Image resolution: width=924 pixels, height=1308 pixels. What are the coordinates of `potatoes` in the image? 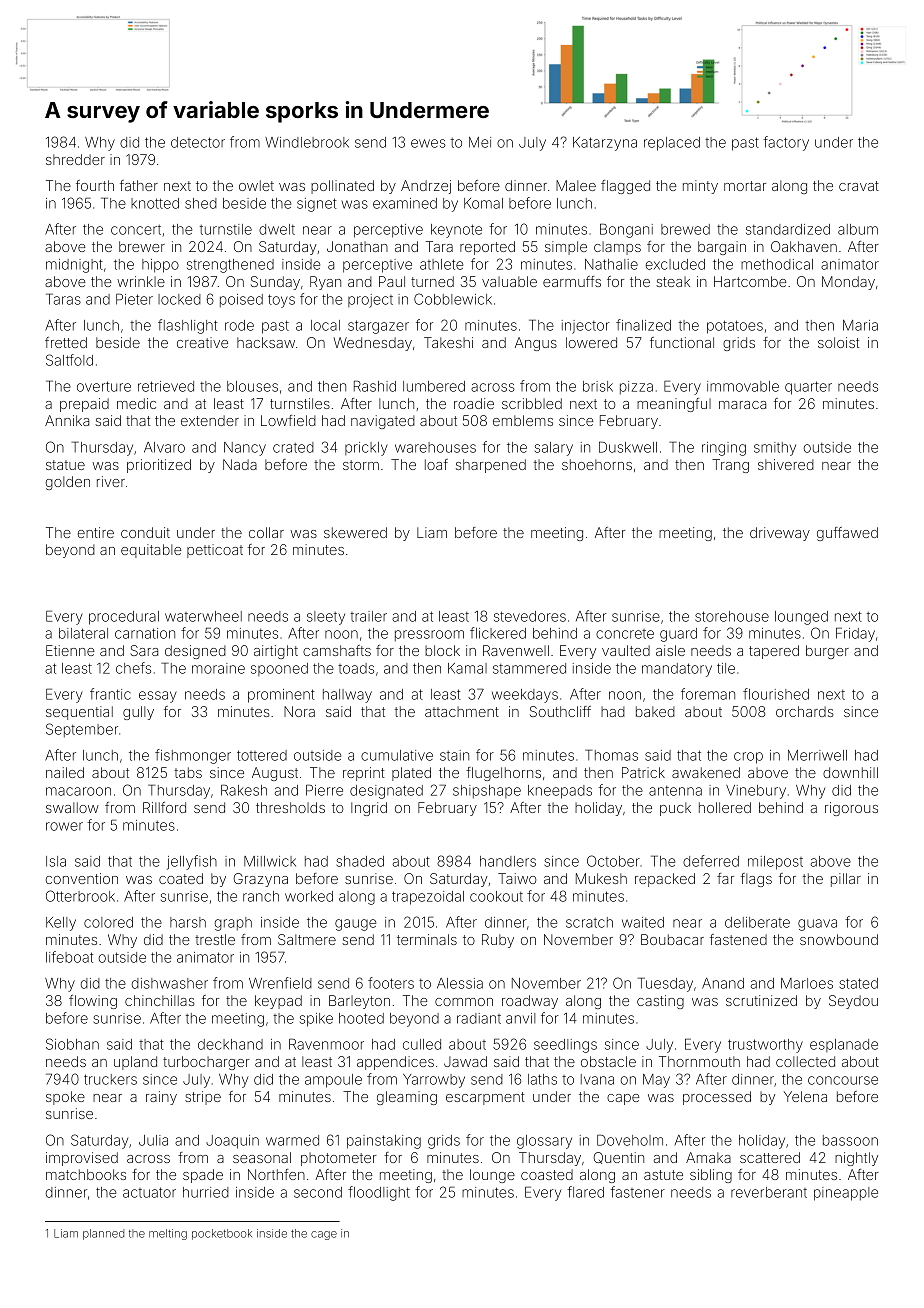 It's located at (735, 327).
